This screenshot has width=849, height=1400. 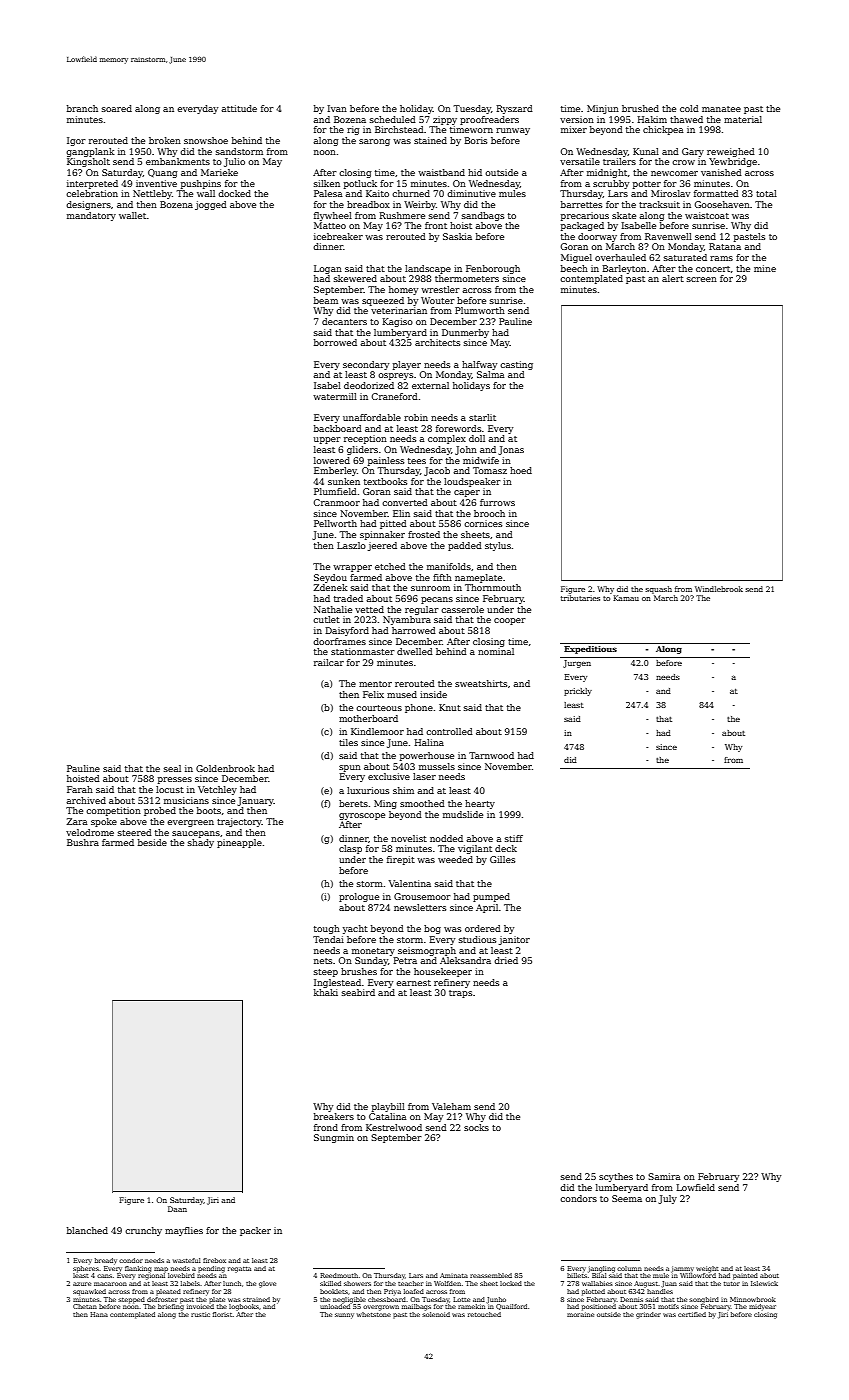 What do you see at coordinates (327, 440) in the screenshot?
I see `upper` at bounding box center [327, 440].
